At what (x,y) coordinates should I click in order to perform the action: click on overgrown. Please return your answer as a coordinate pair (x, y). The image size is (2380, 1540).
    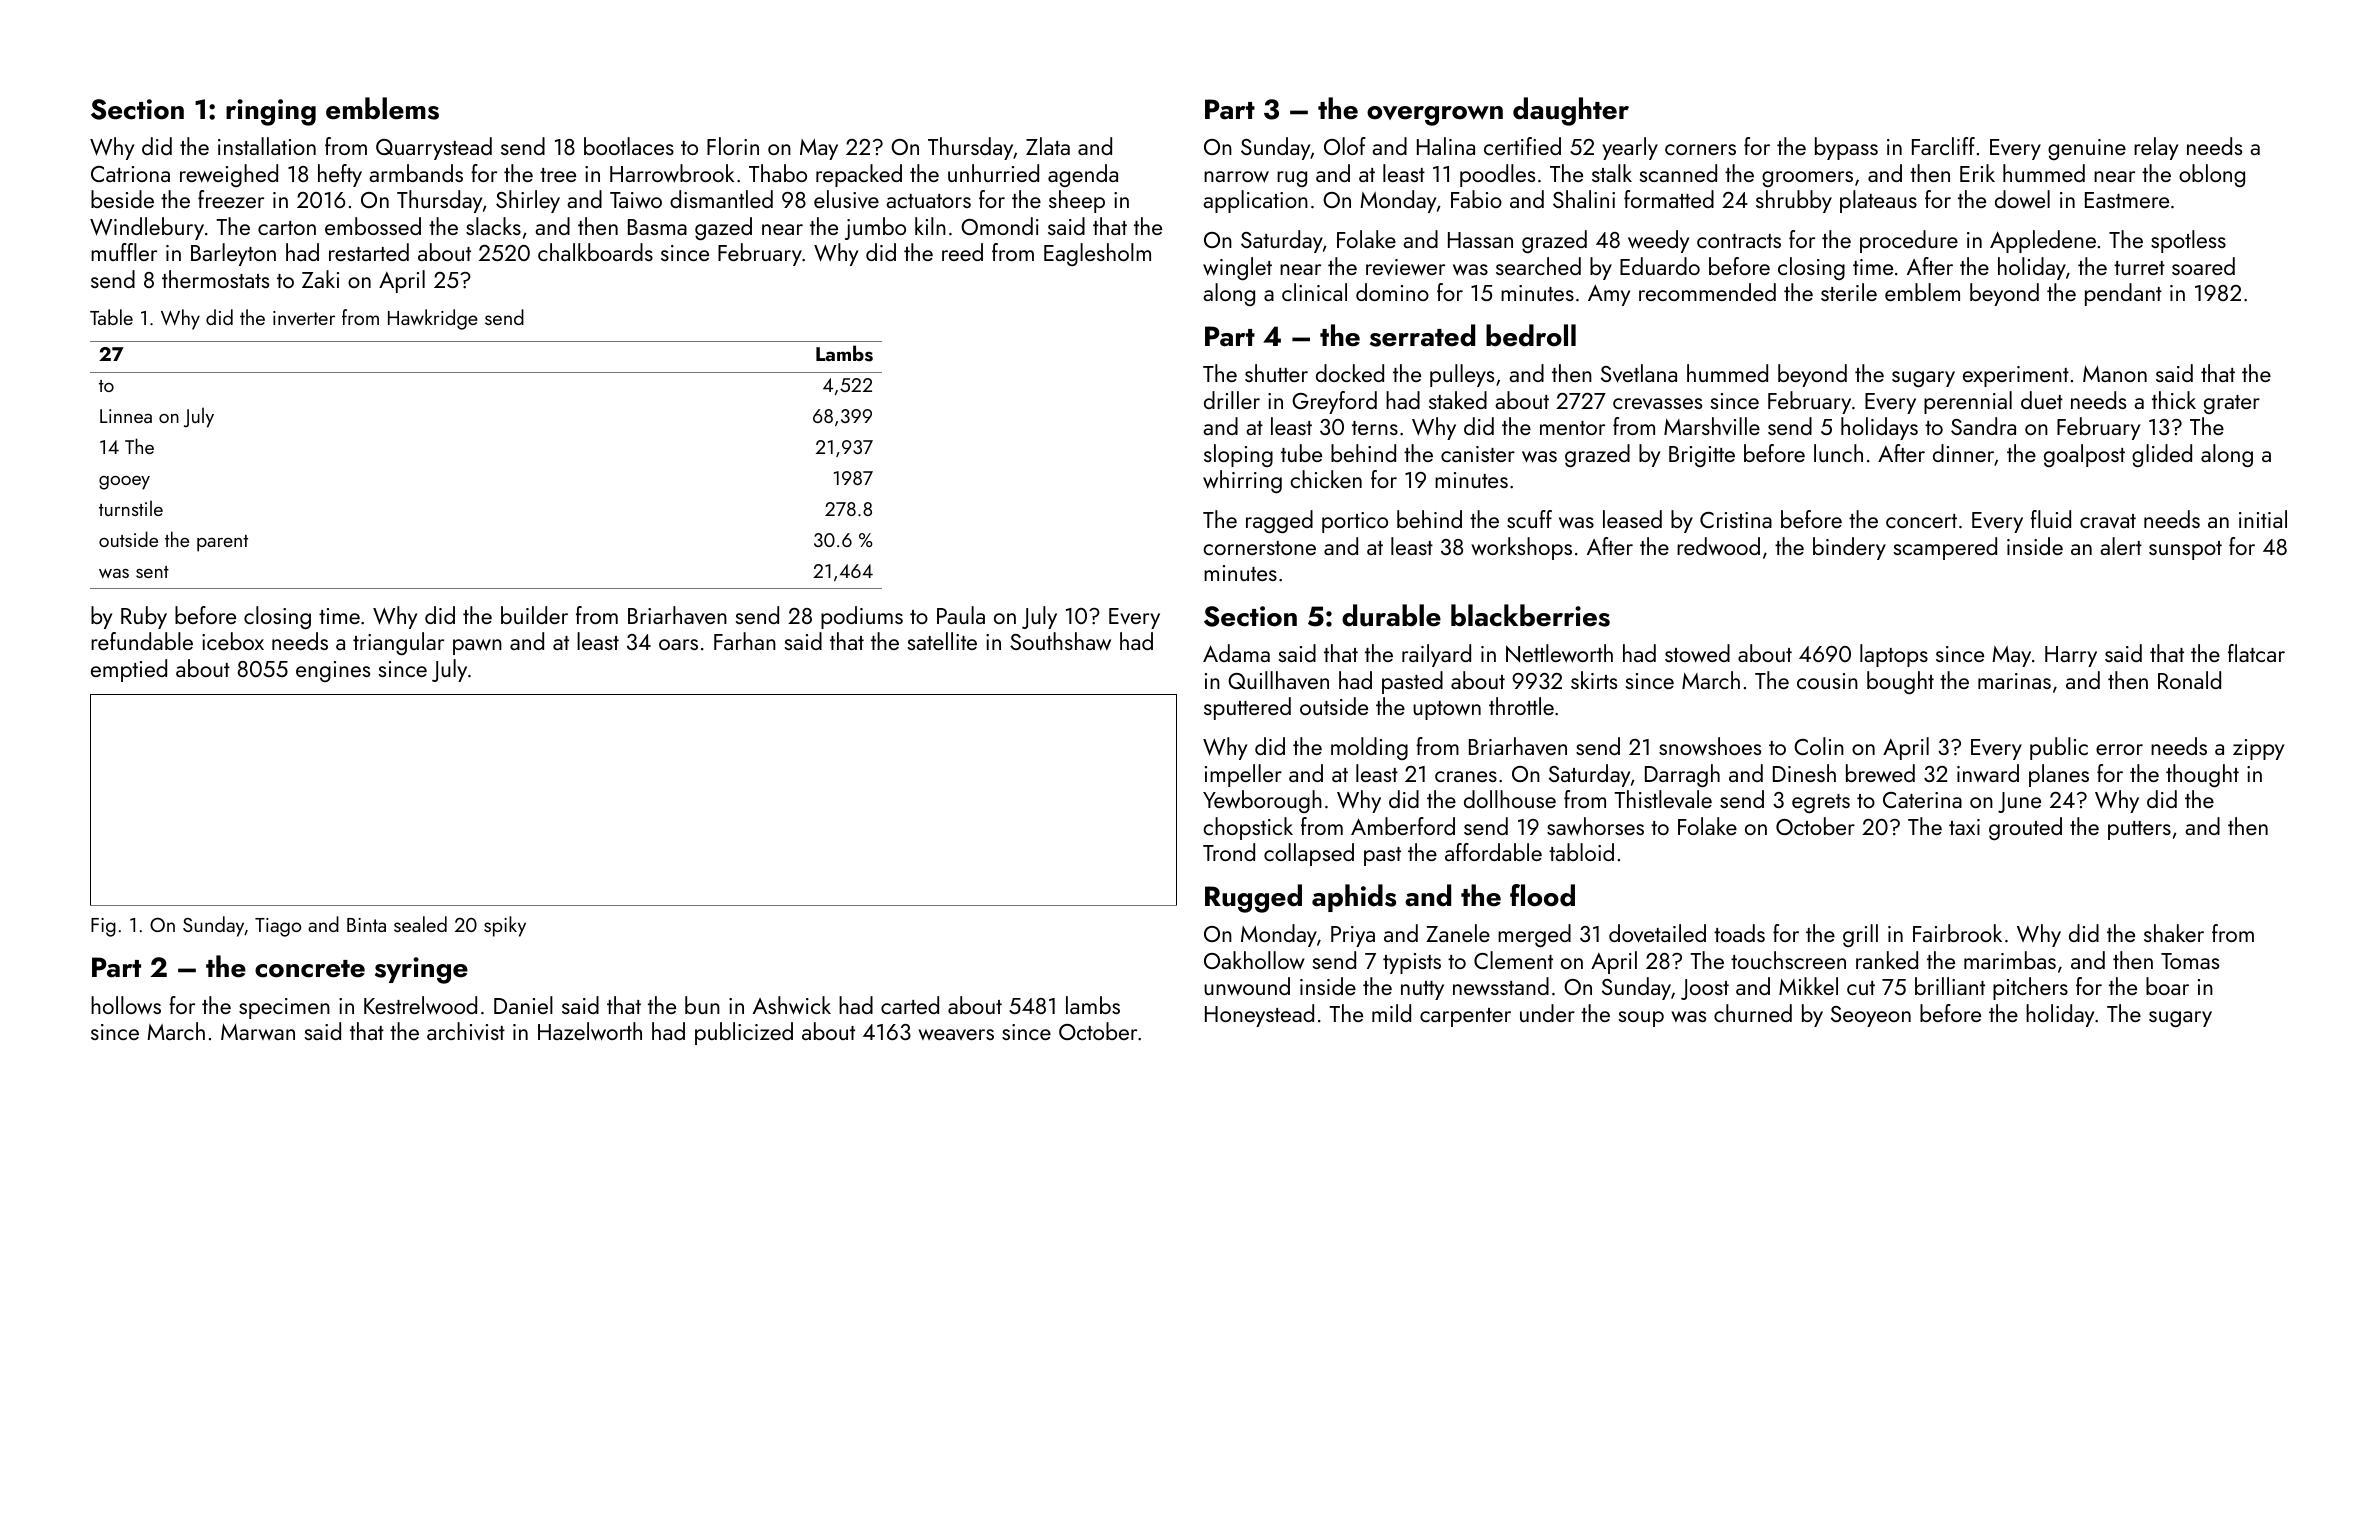
    Looking at the image, I should click on (1435, 116).
